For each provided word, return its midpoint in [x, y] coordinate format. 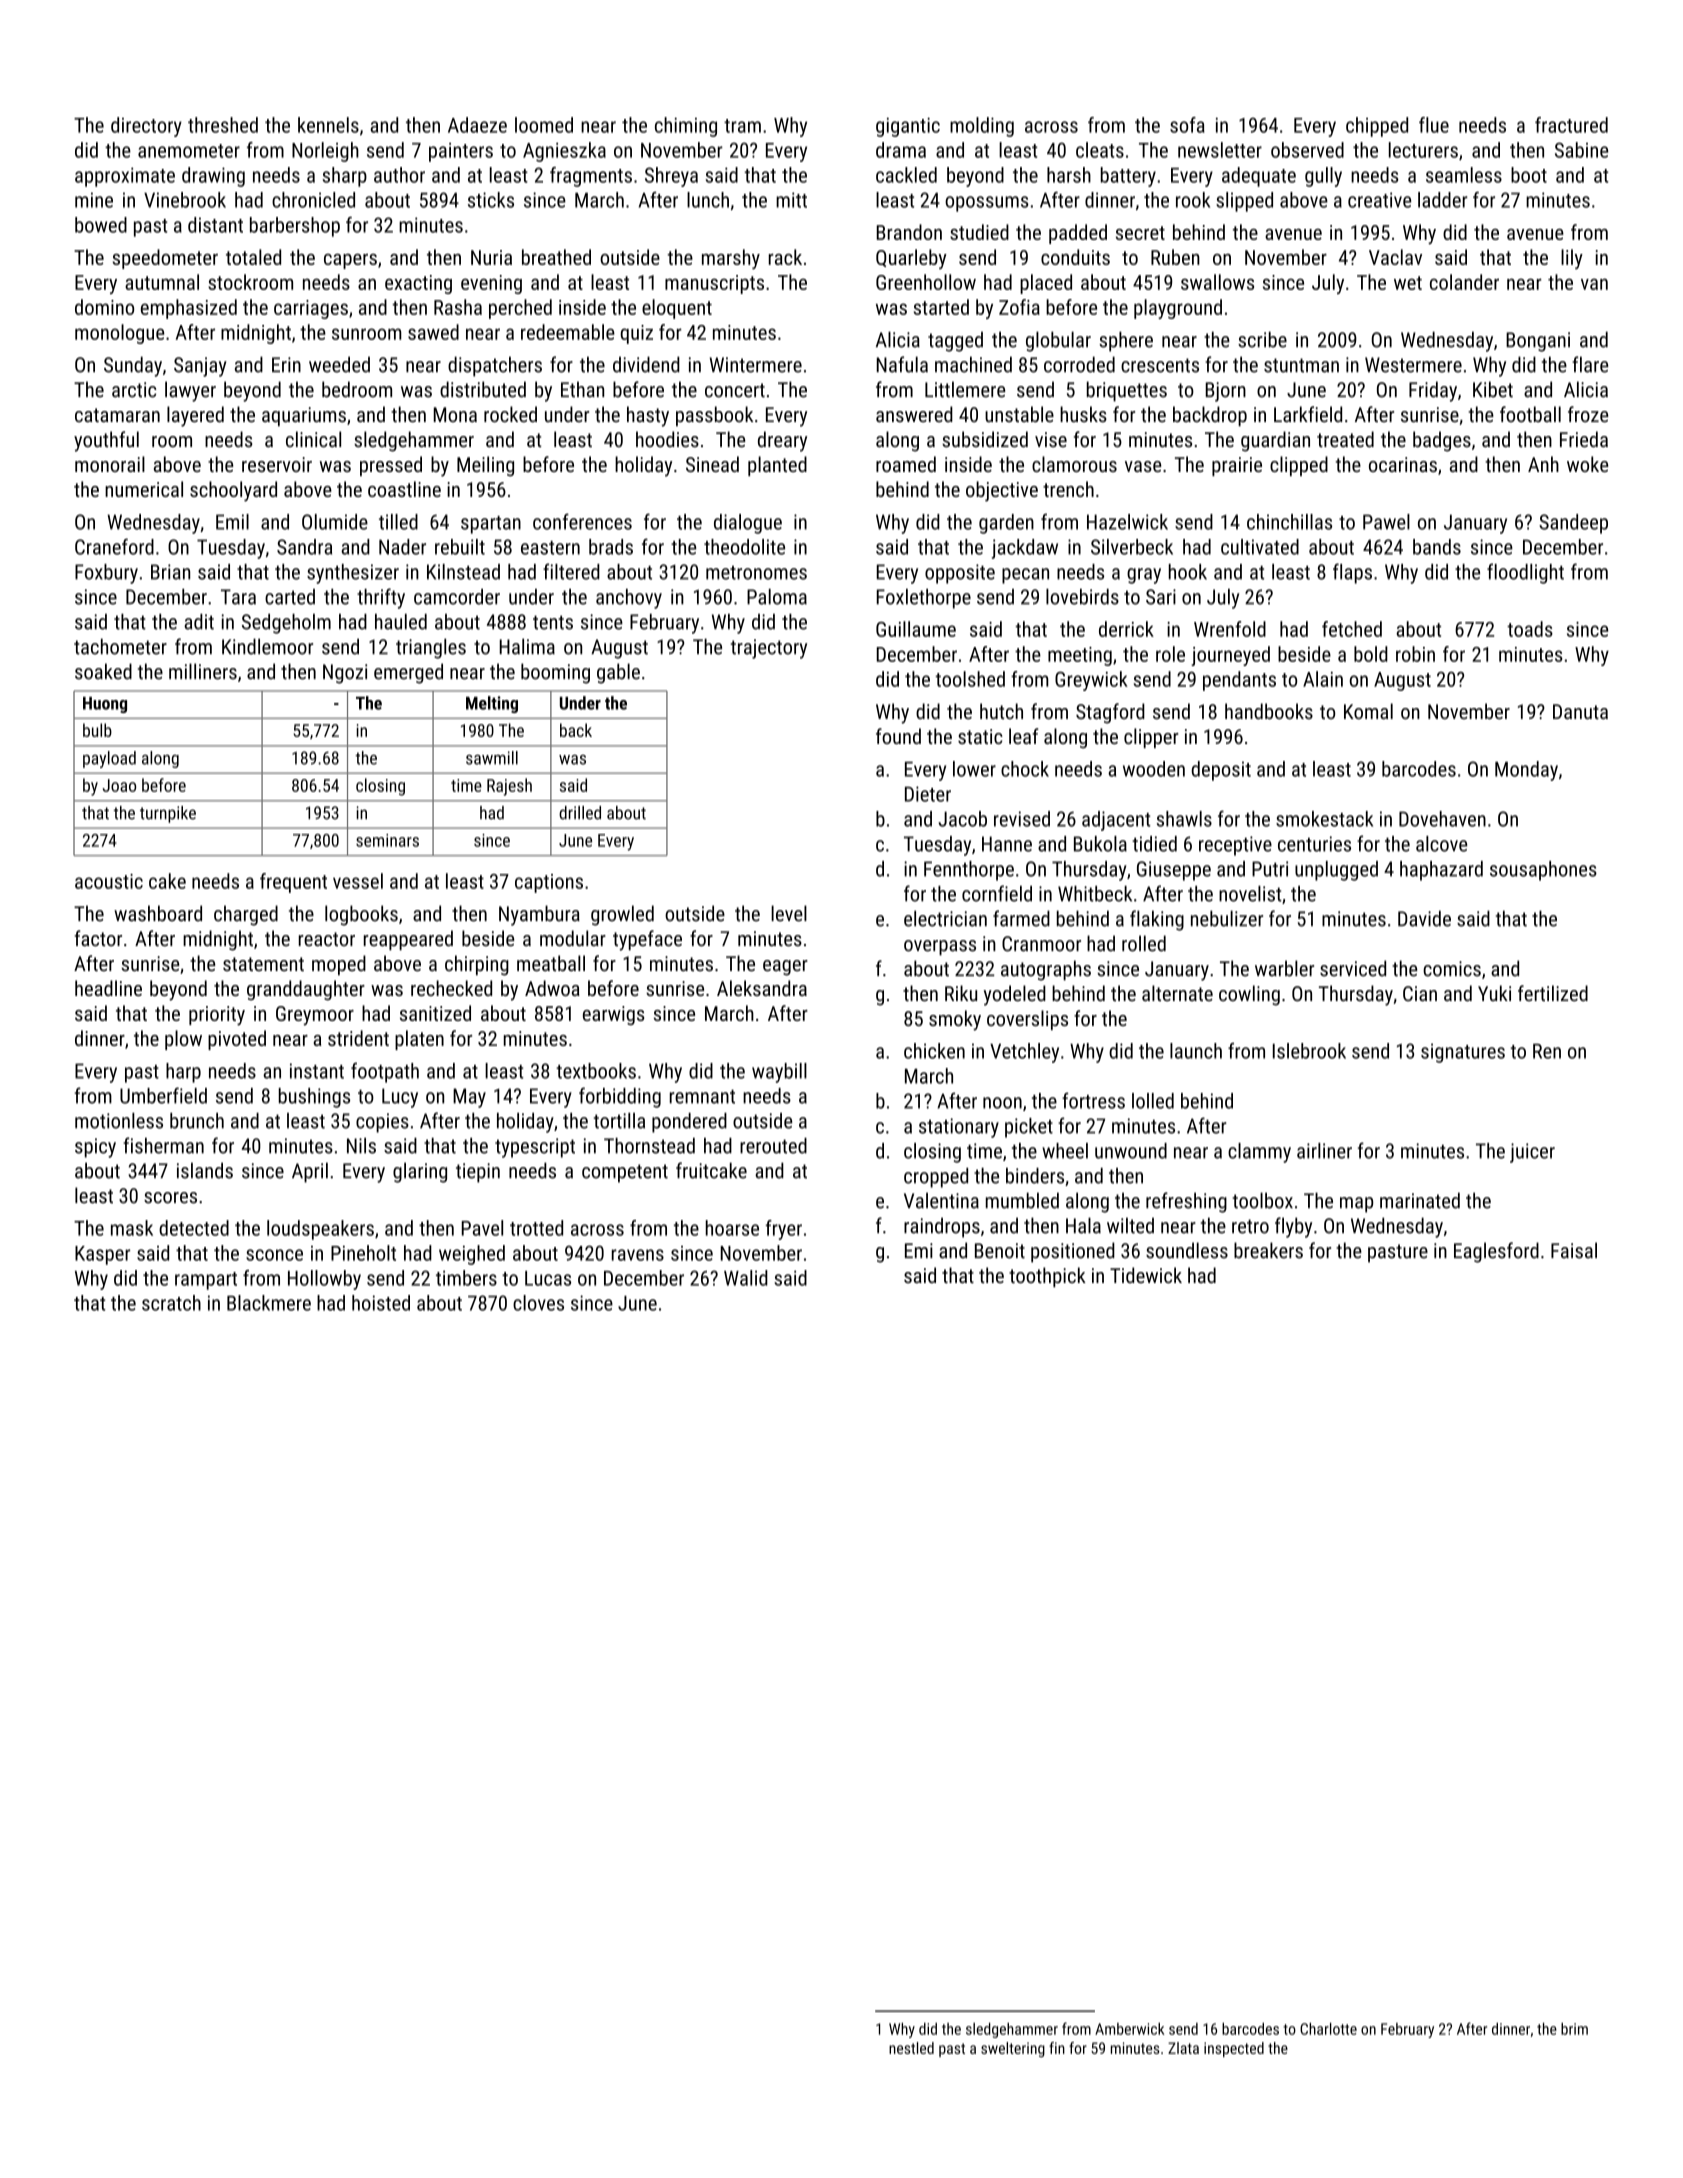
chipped [1377, 127]
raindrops [942, 1227]
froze [1588, 414]
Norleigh [325, 152]
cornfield [997, 893]
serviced [1353, 968]
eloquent [677, 309]
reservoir [277, 464]
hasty [648, 416]
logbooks [361, 915]
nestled [911, 2048]
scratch [171, 1303]
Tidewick [1146, 1275]
